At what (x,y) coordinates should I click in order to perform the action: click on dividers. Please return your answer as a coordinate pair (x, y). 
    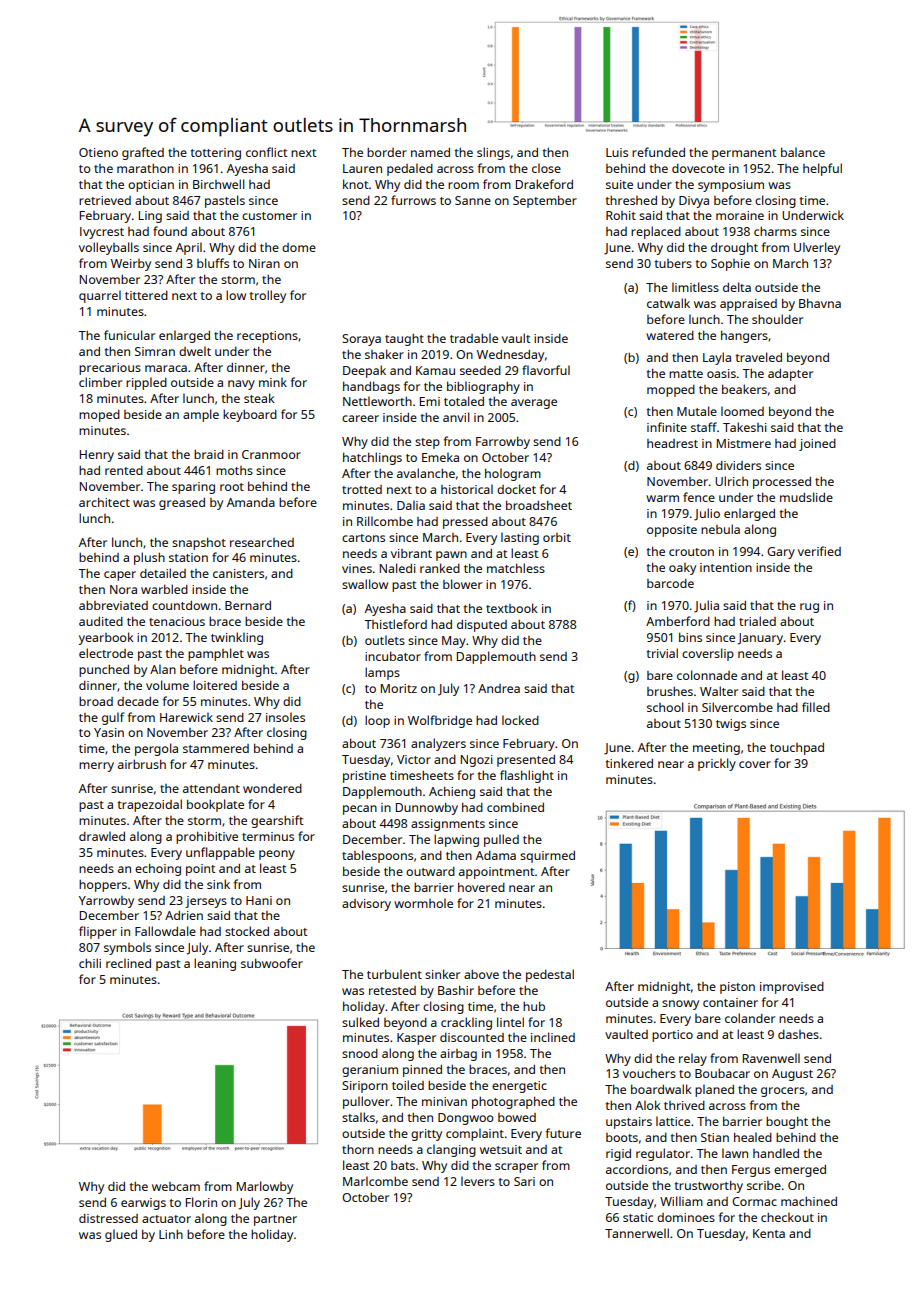
    Looking at the image, I should click on (738, 465).
